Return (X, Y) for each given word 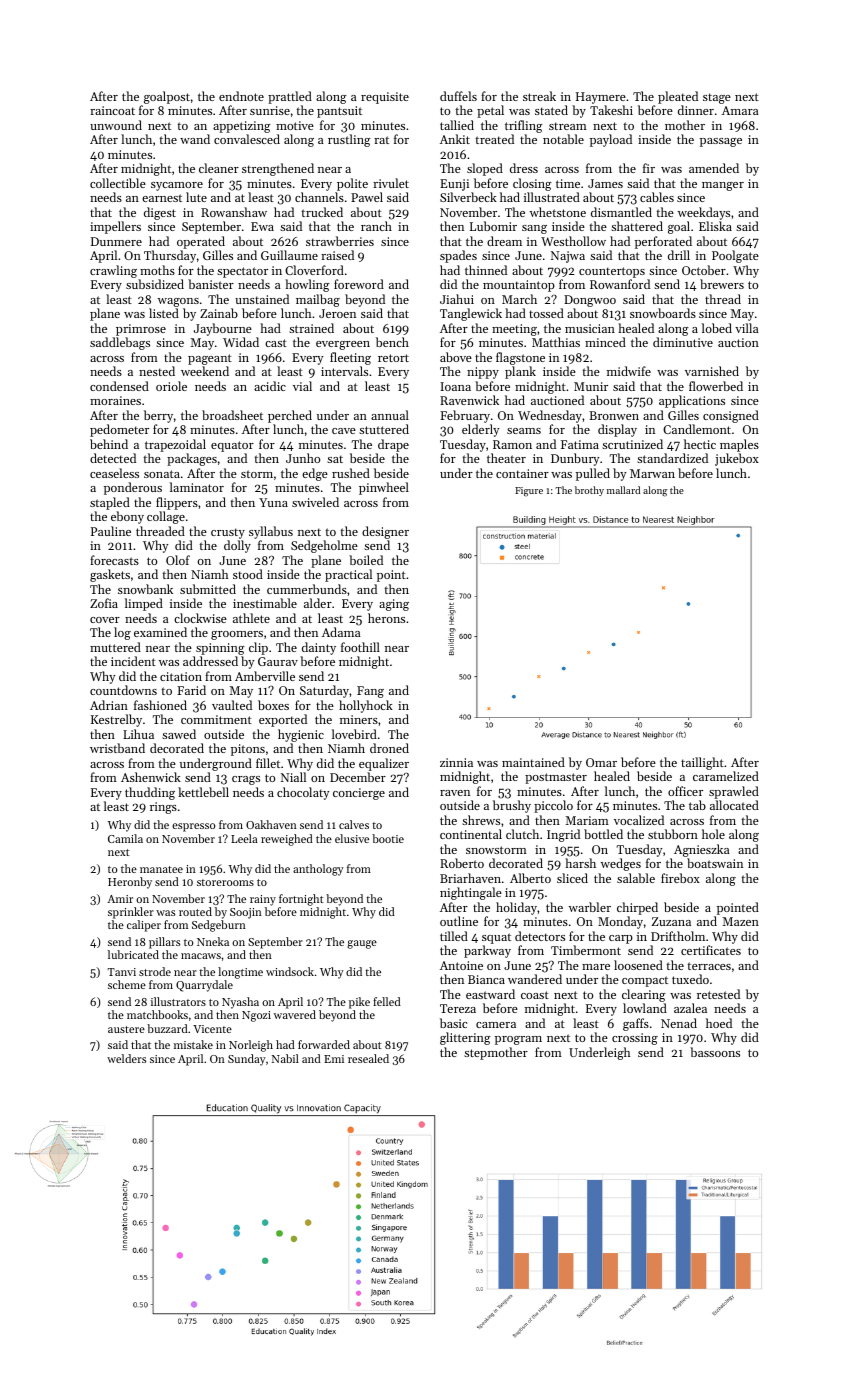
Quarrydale (204, 986)
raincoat (112, 110)
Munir (591, 386)
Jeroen (337, 313)
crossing (635, 1039)
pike (359, 1003)
